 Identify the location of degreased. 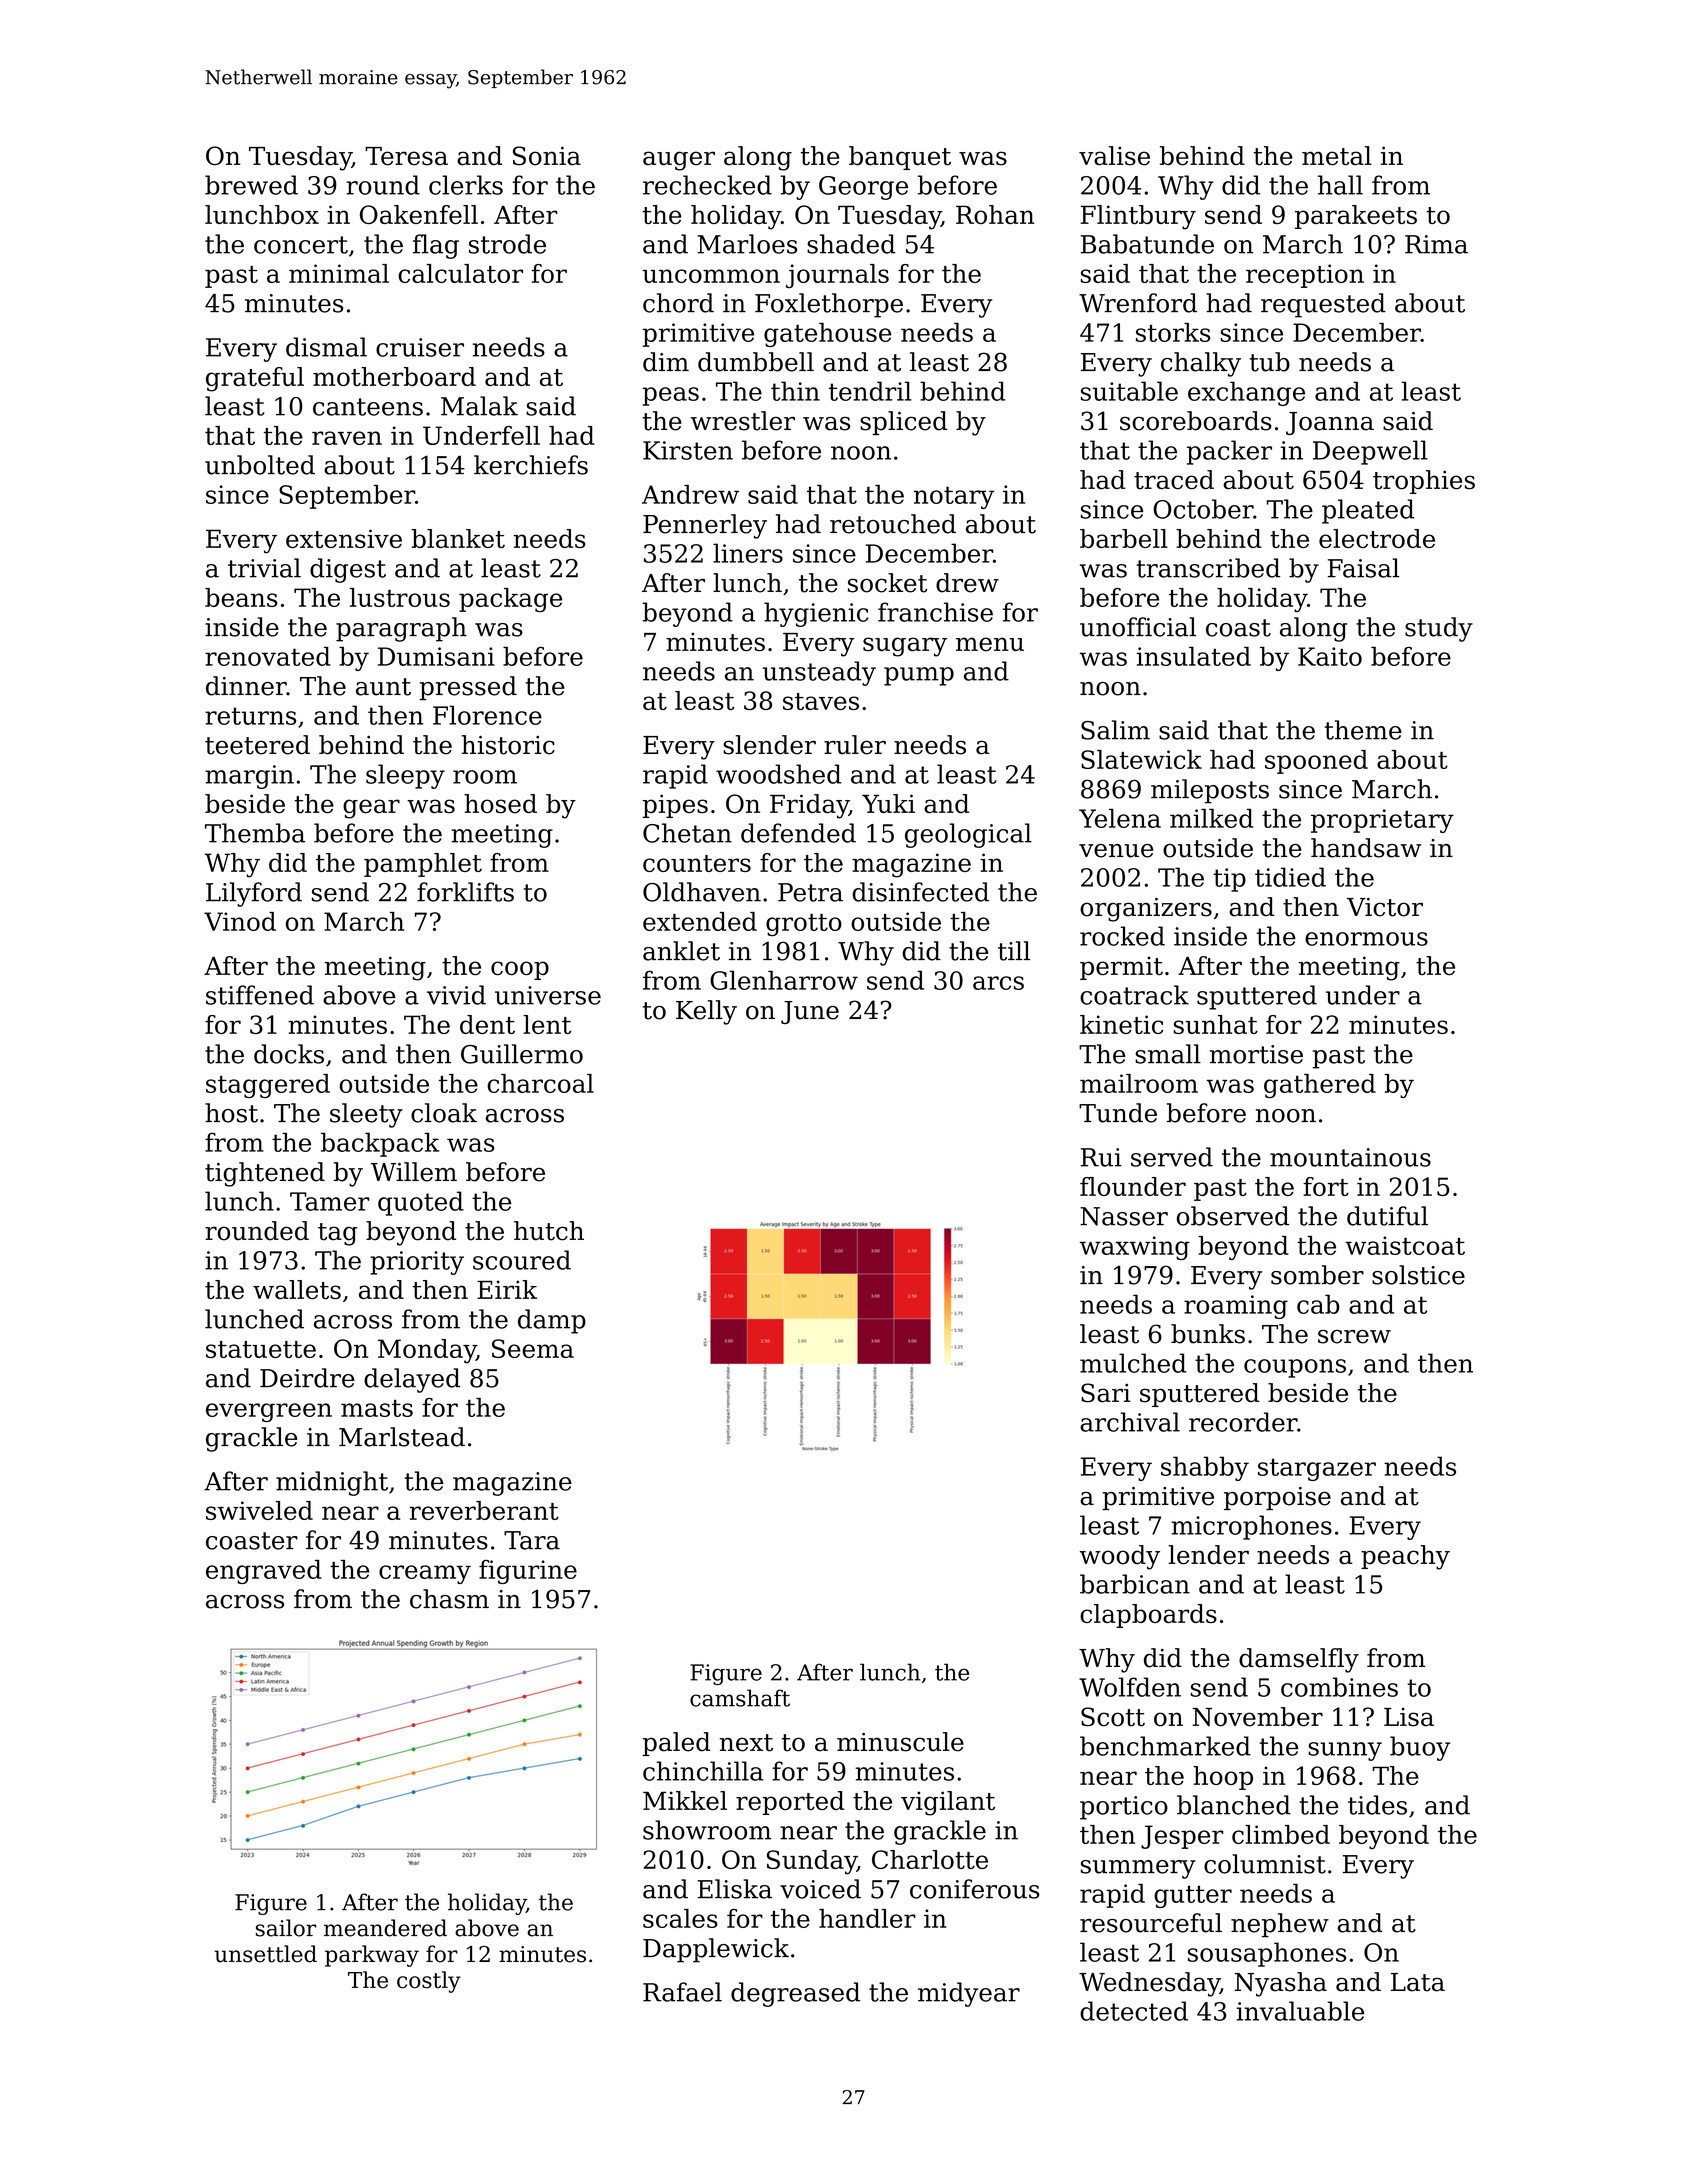
(795, 1994).
